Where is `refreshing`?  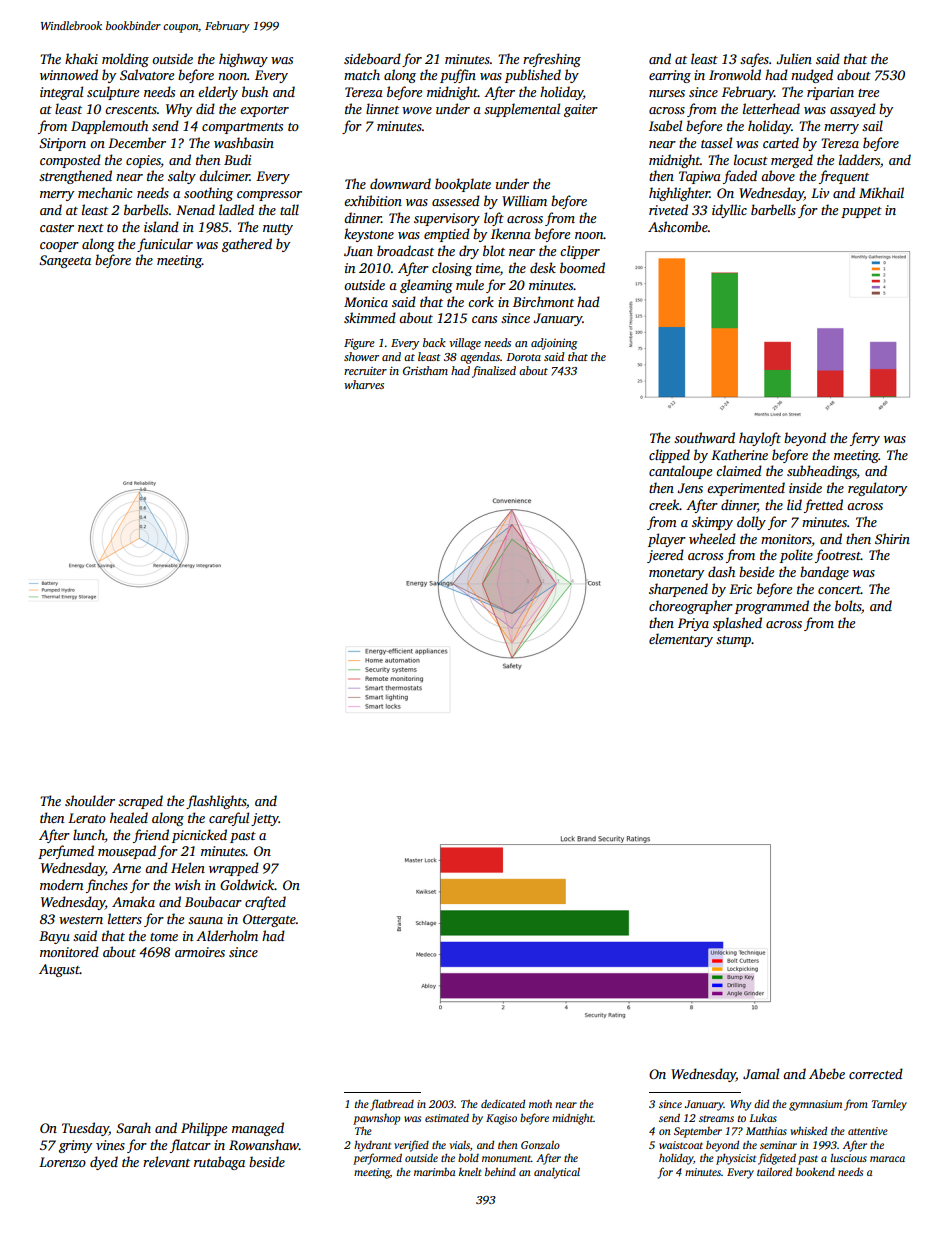 refreshing is located at coordinates (552, 60).
